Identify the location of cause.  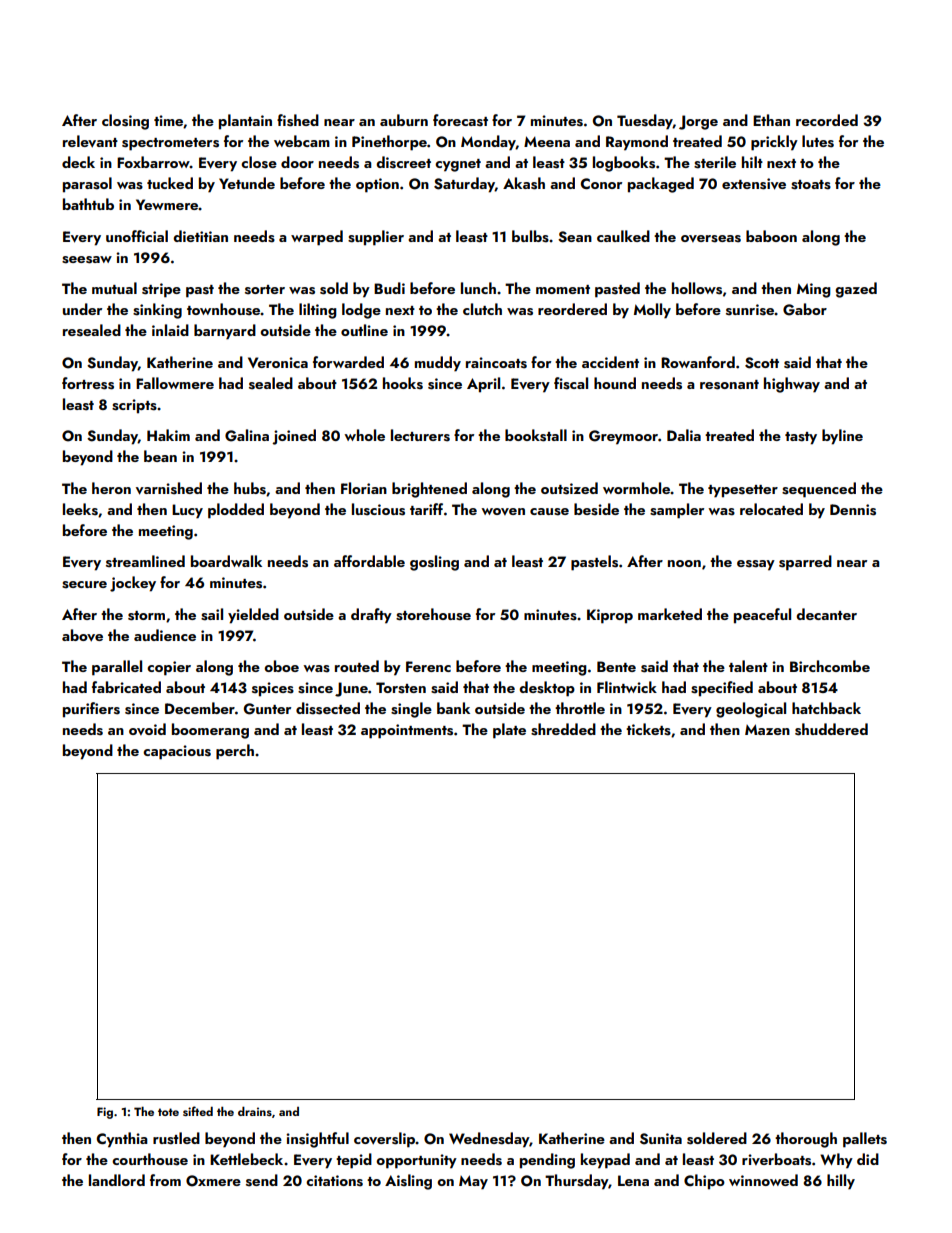
(549, 512).
